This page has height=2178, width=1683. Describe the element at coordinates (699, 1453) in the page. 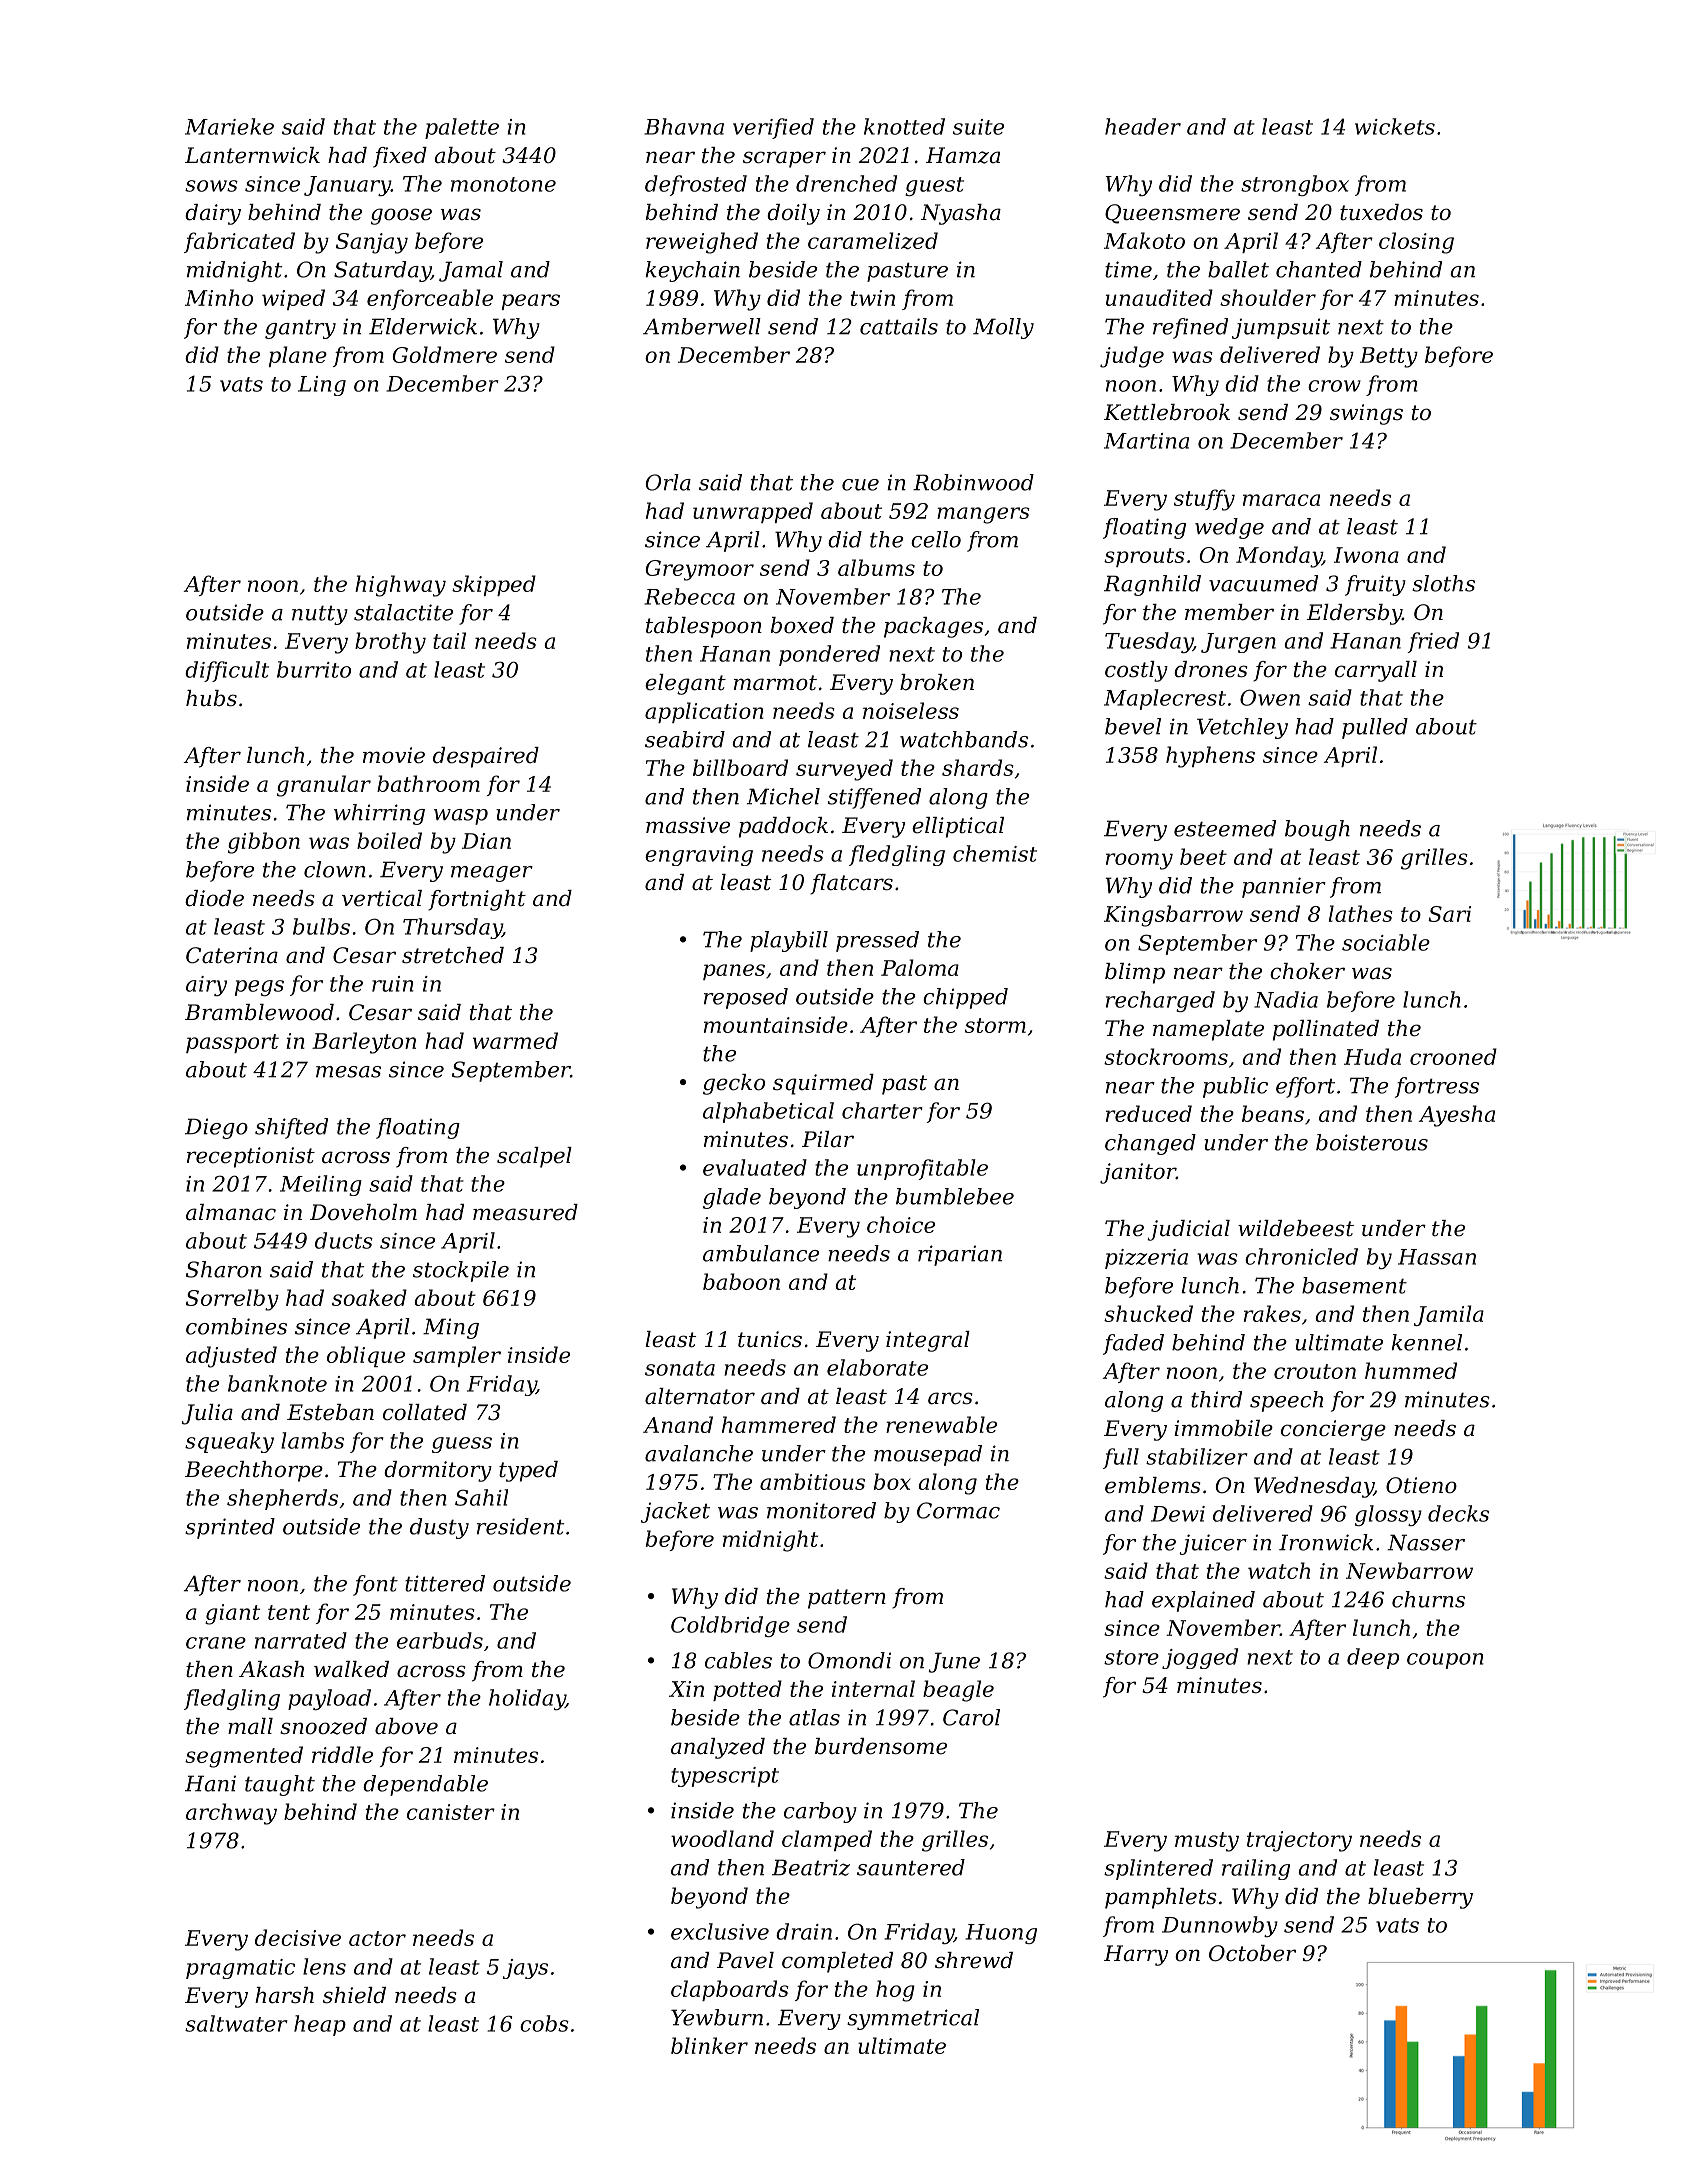

I see `avalanche` at that location.
